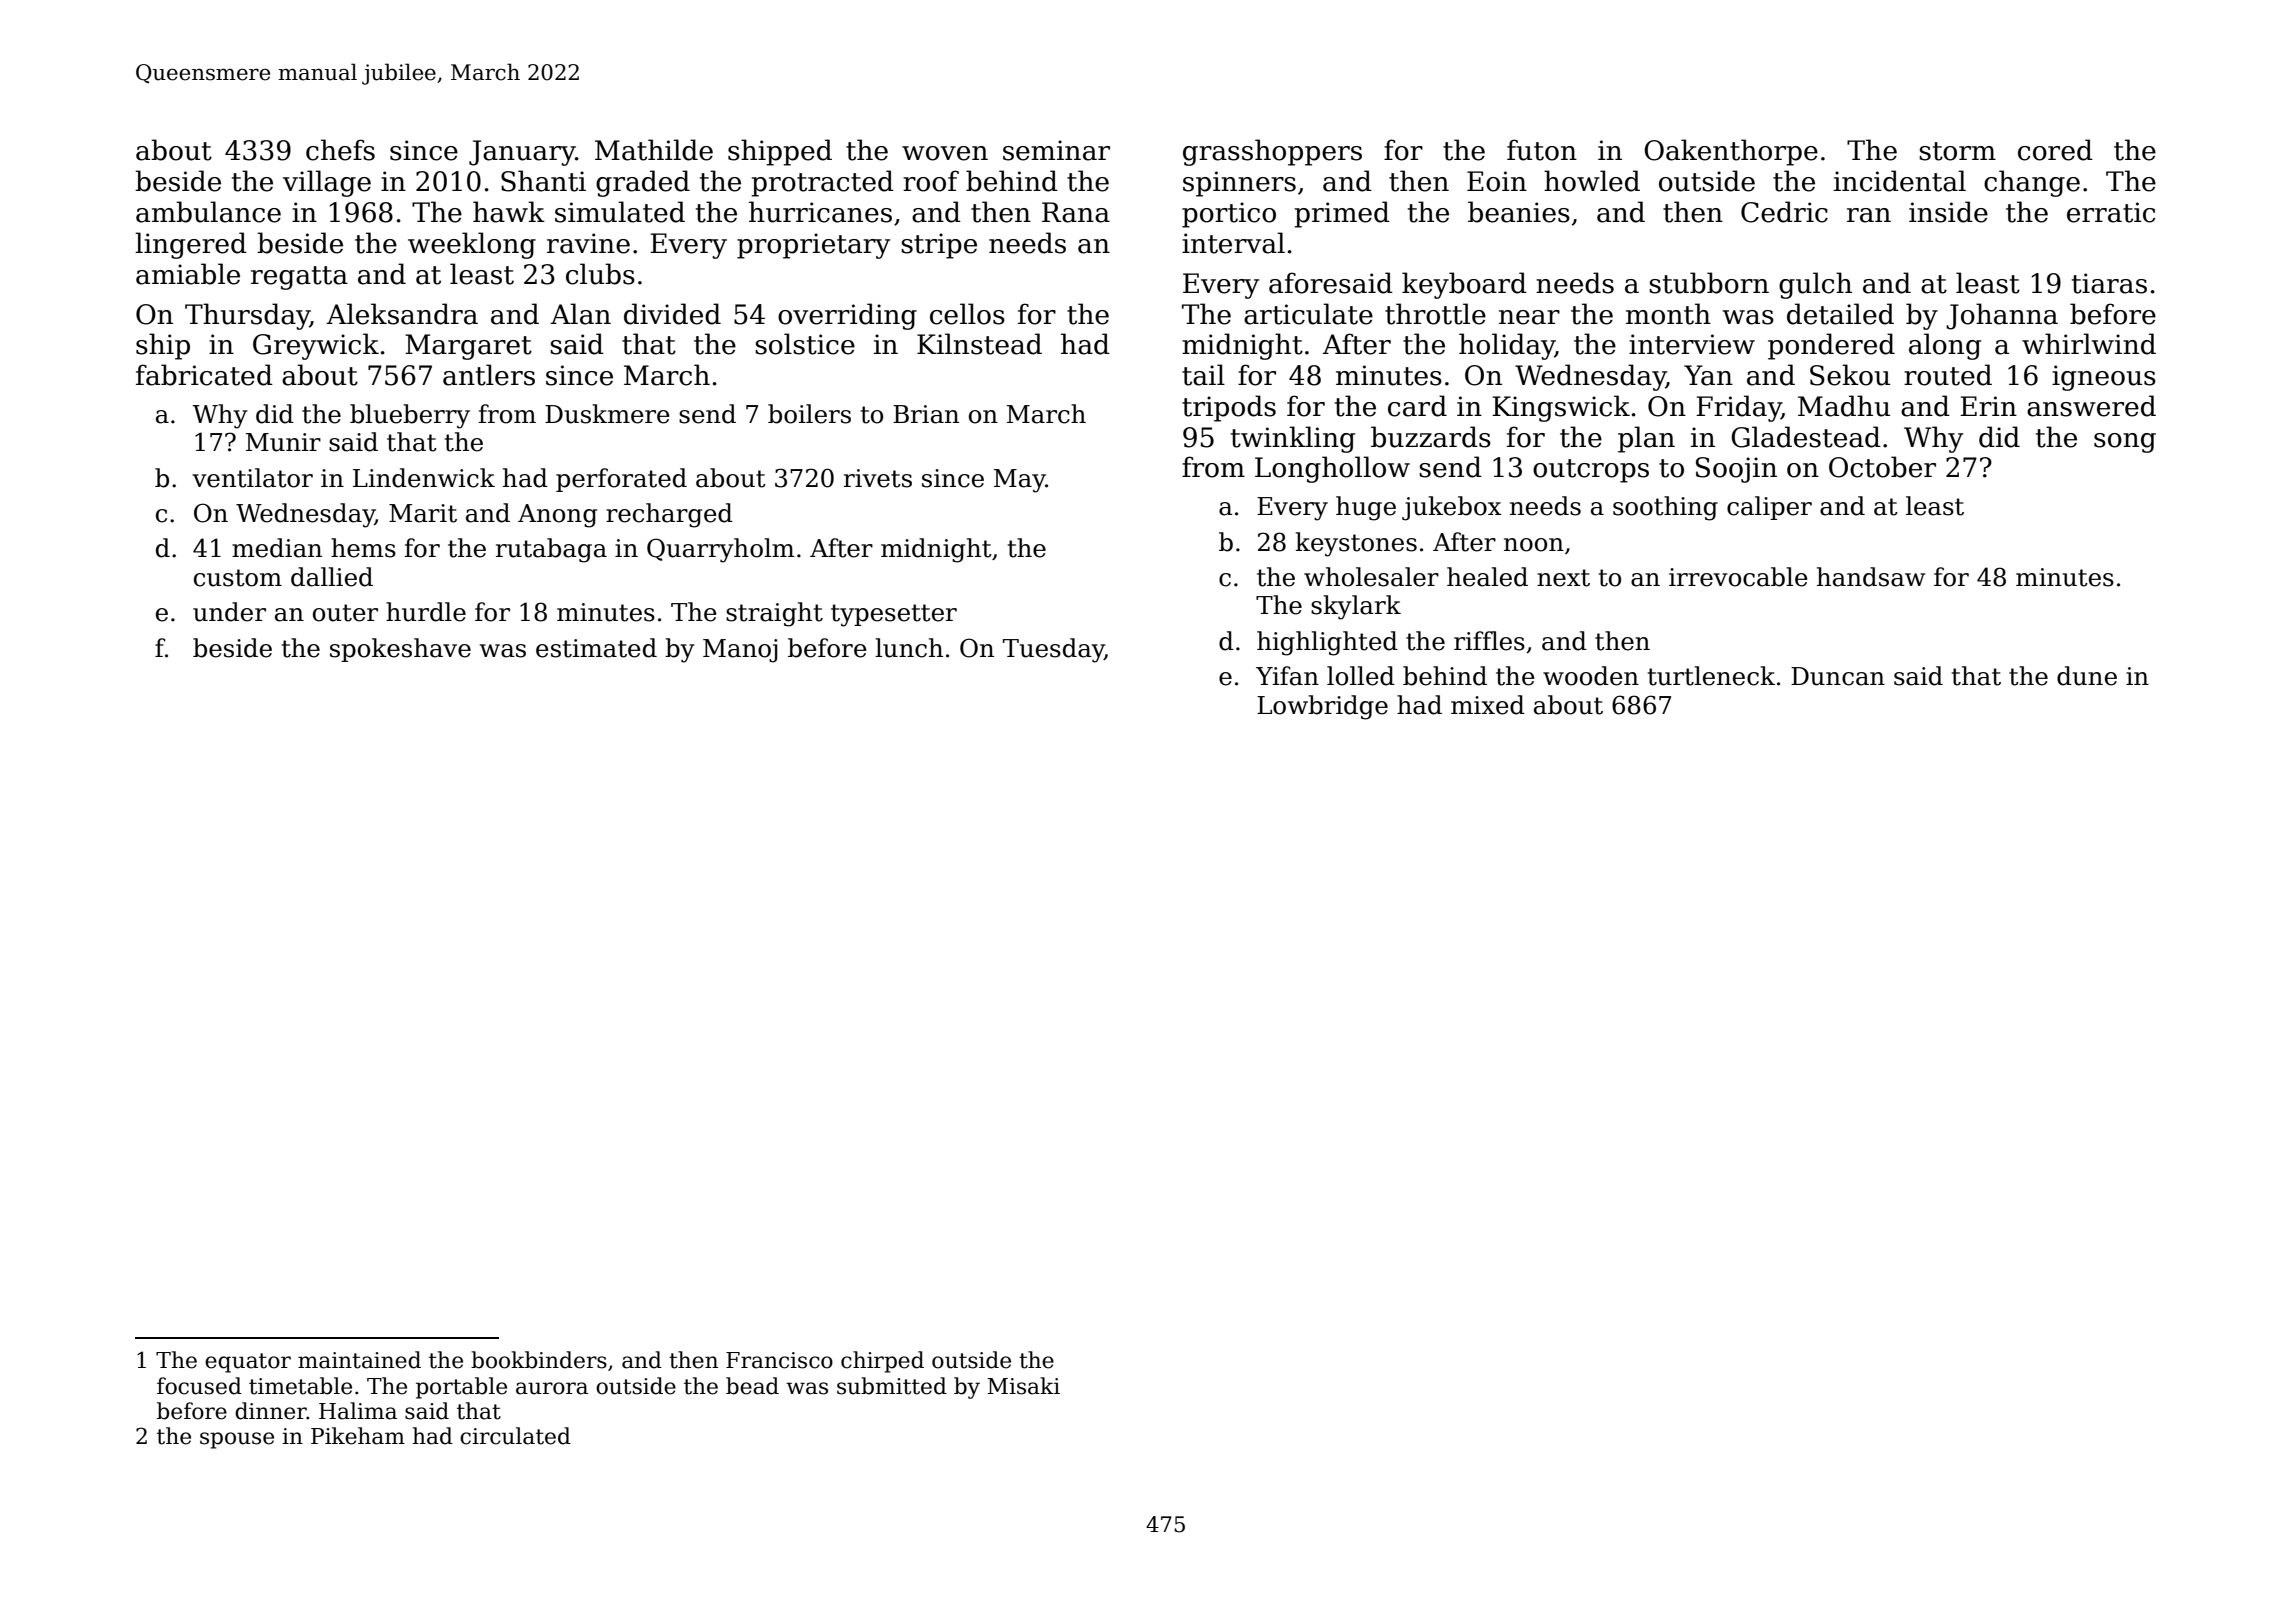 The image size is (2292, 1620). What do you see at coordinates (208, 212) in the screenshot?
I see `ambulance` at bounding box center [208, 212].
